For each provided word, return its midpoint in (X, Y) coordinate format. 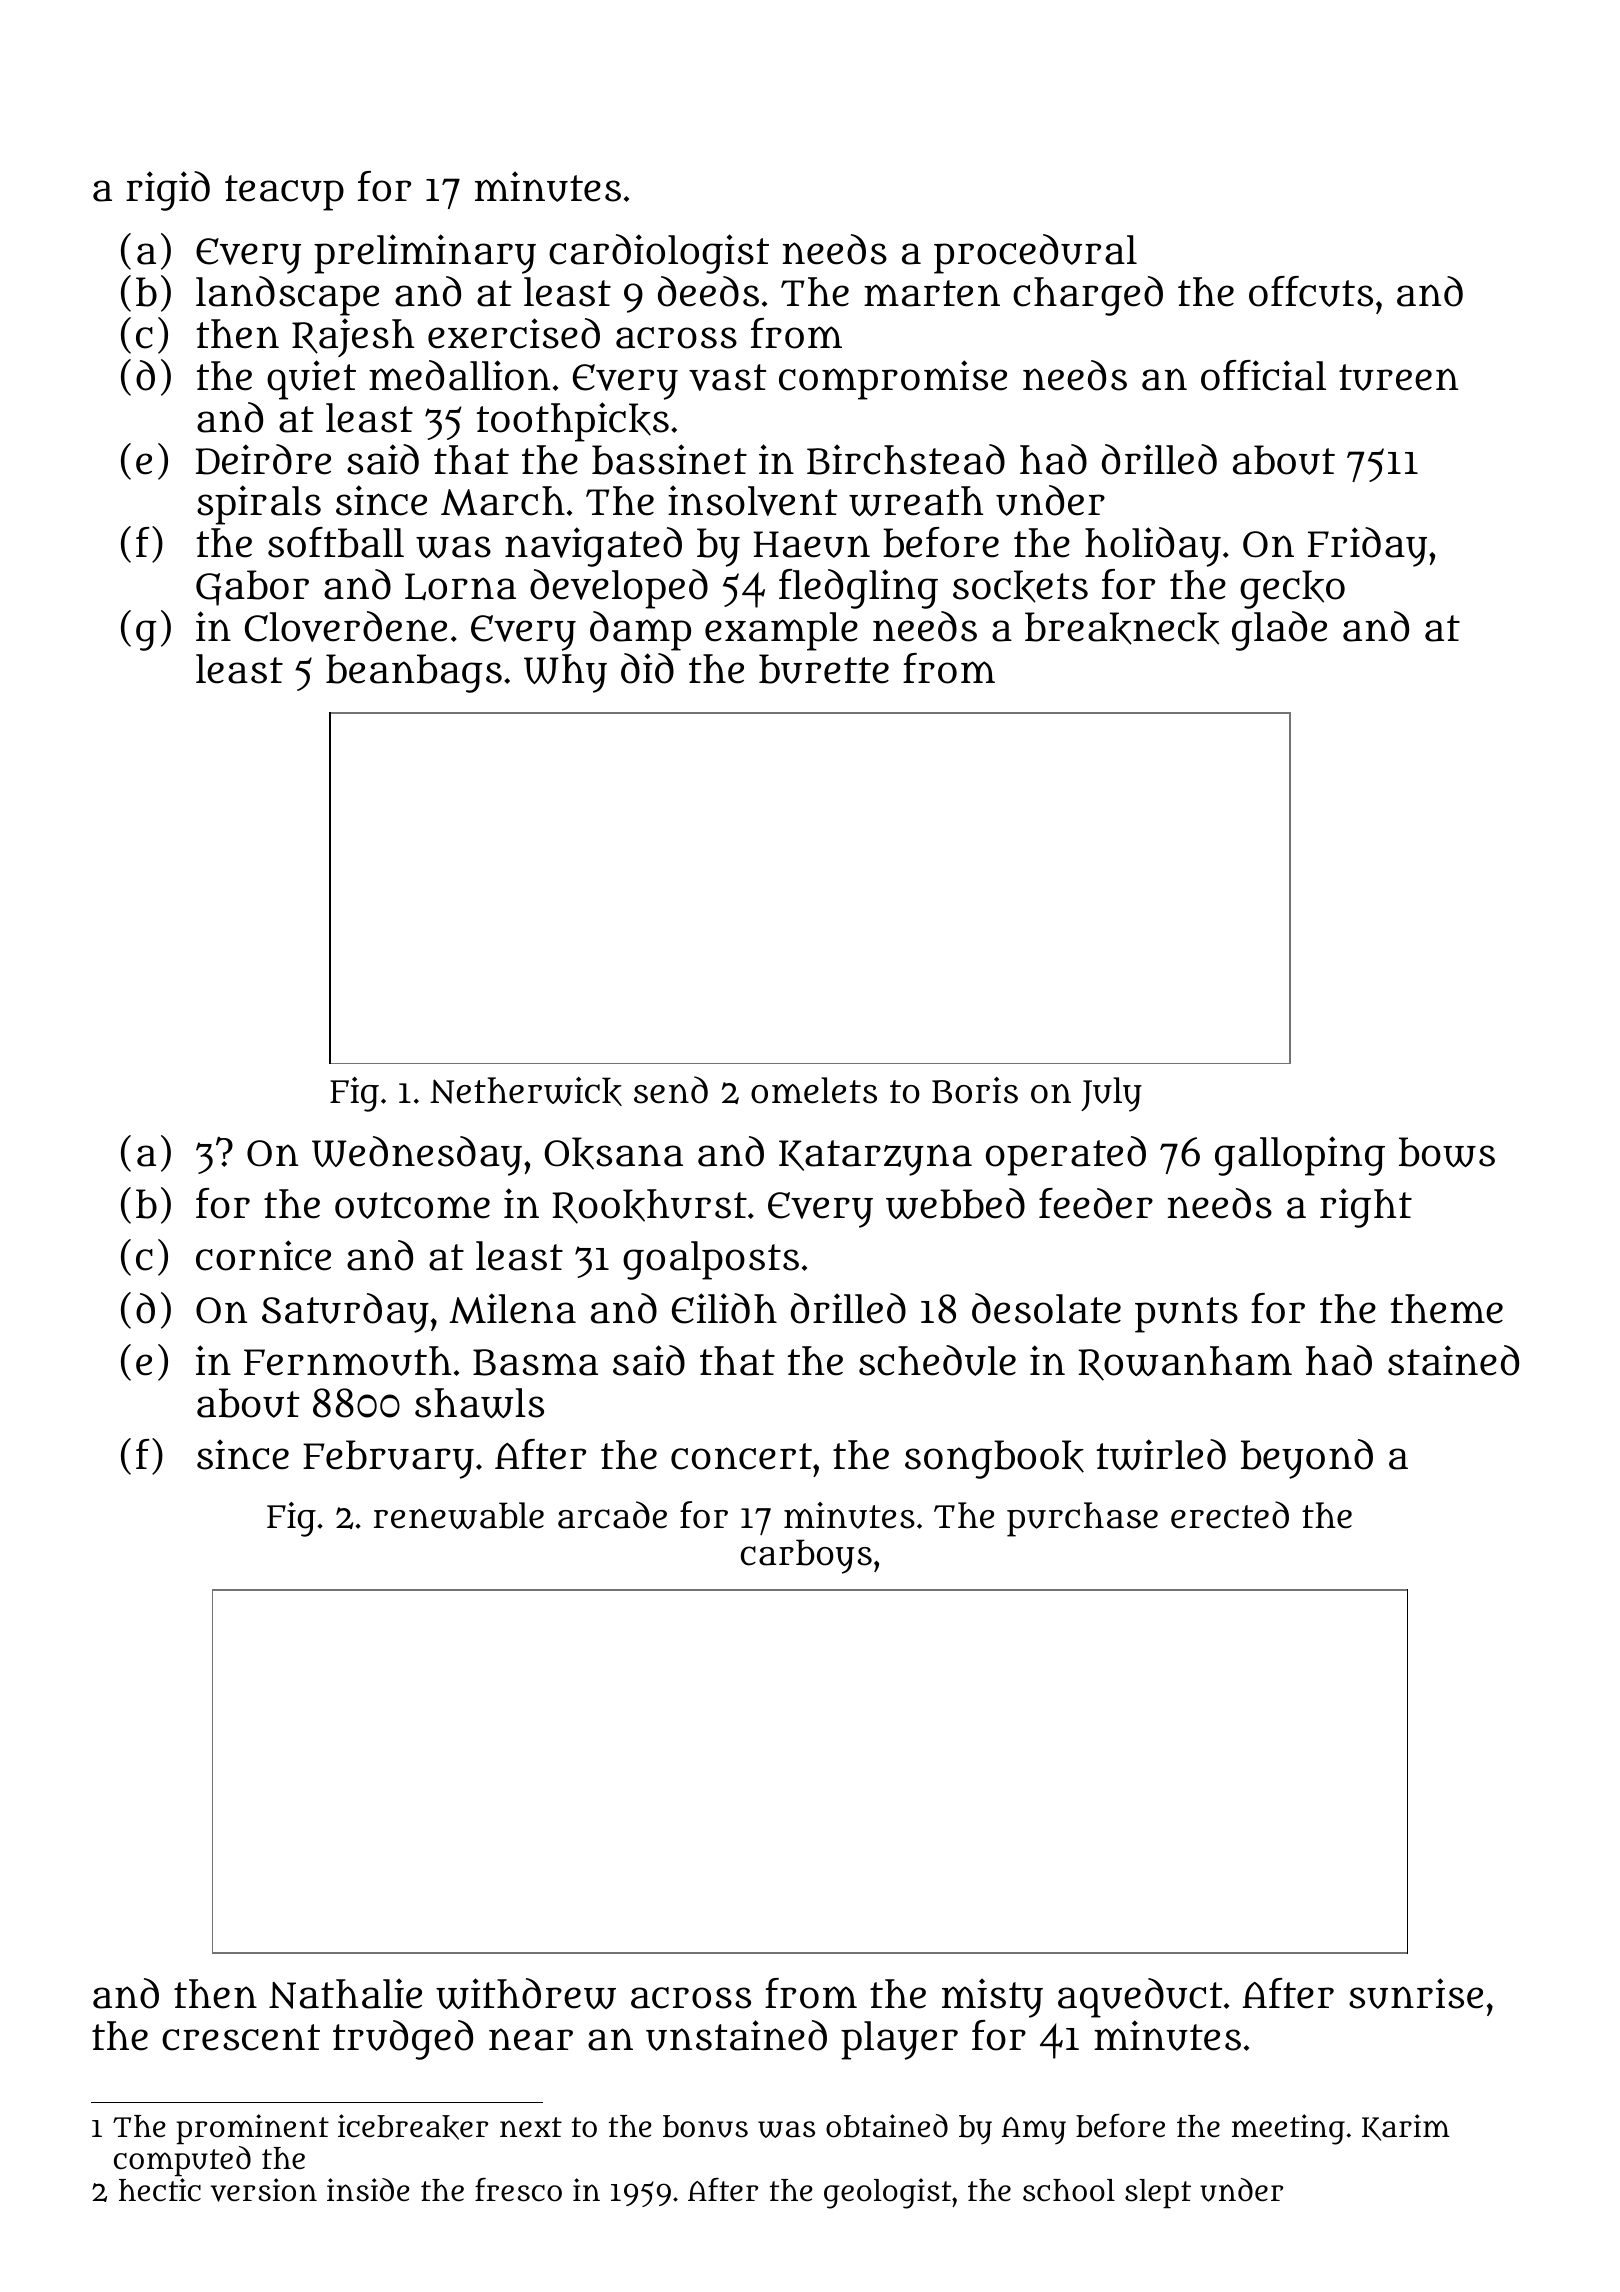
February (388, 1459)
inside (368, 2190)
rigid (168, 191)
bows (1447, 1152)
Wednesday (417, 1156)
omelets (814, 1090)
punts (1186, 1315)
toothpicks (573, 422)
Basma (535, 1362)
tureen (1398, 377)
